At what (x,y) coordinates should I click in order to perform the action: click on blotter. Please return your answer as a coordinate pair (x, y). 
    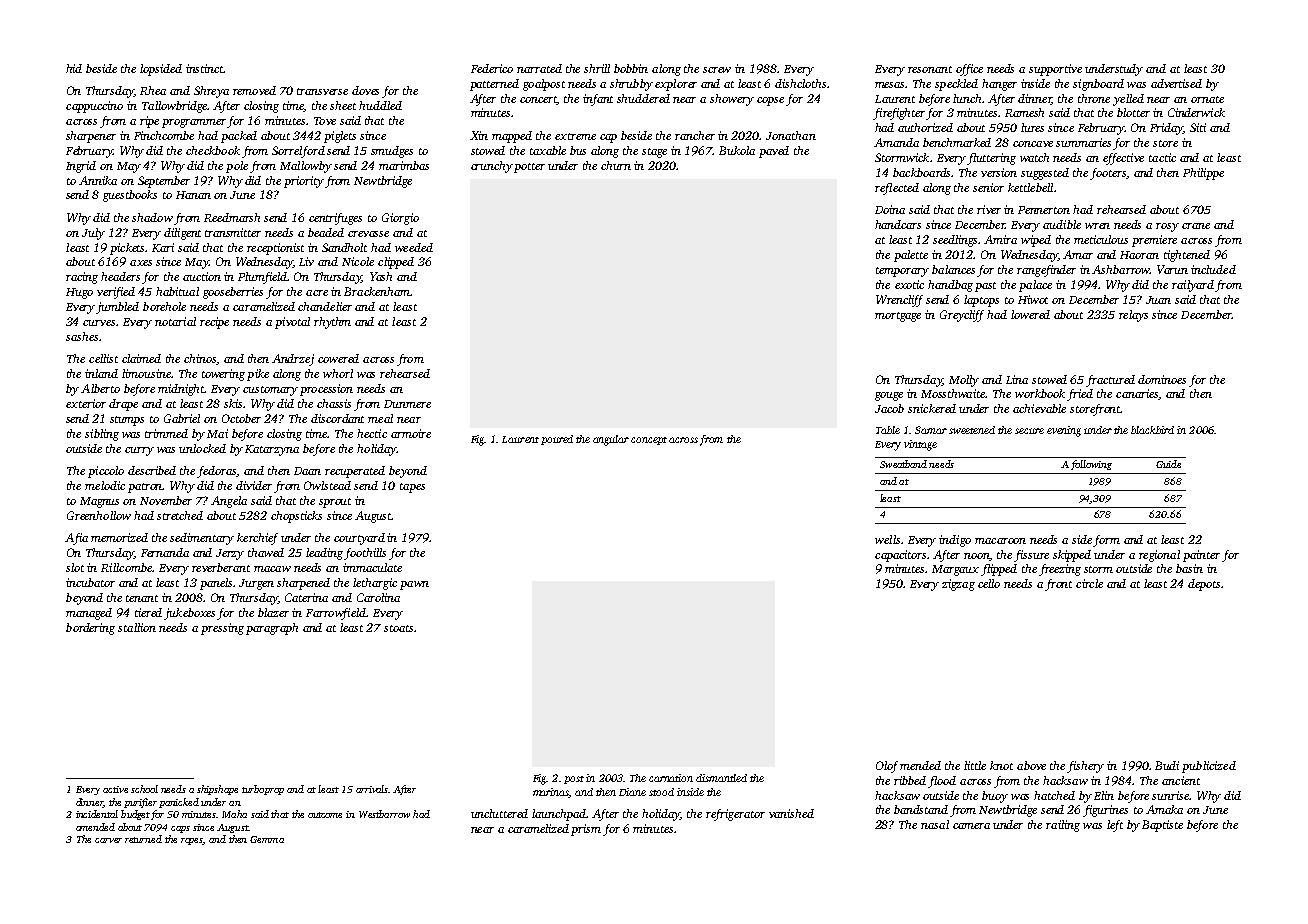
    Looking at the image, I should click on (1133, 112).
